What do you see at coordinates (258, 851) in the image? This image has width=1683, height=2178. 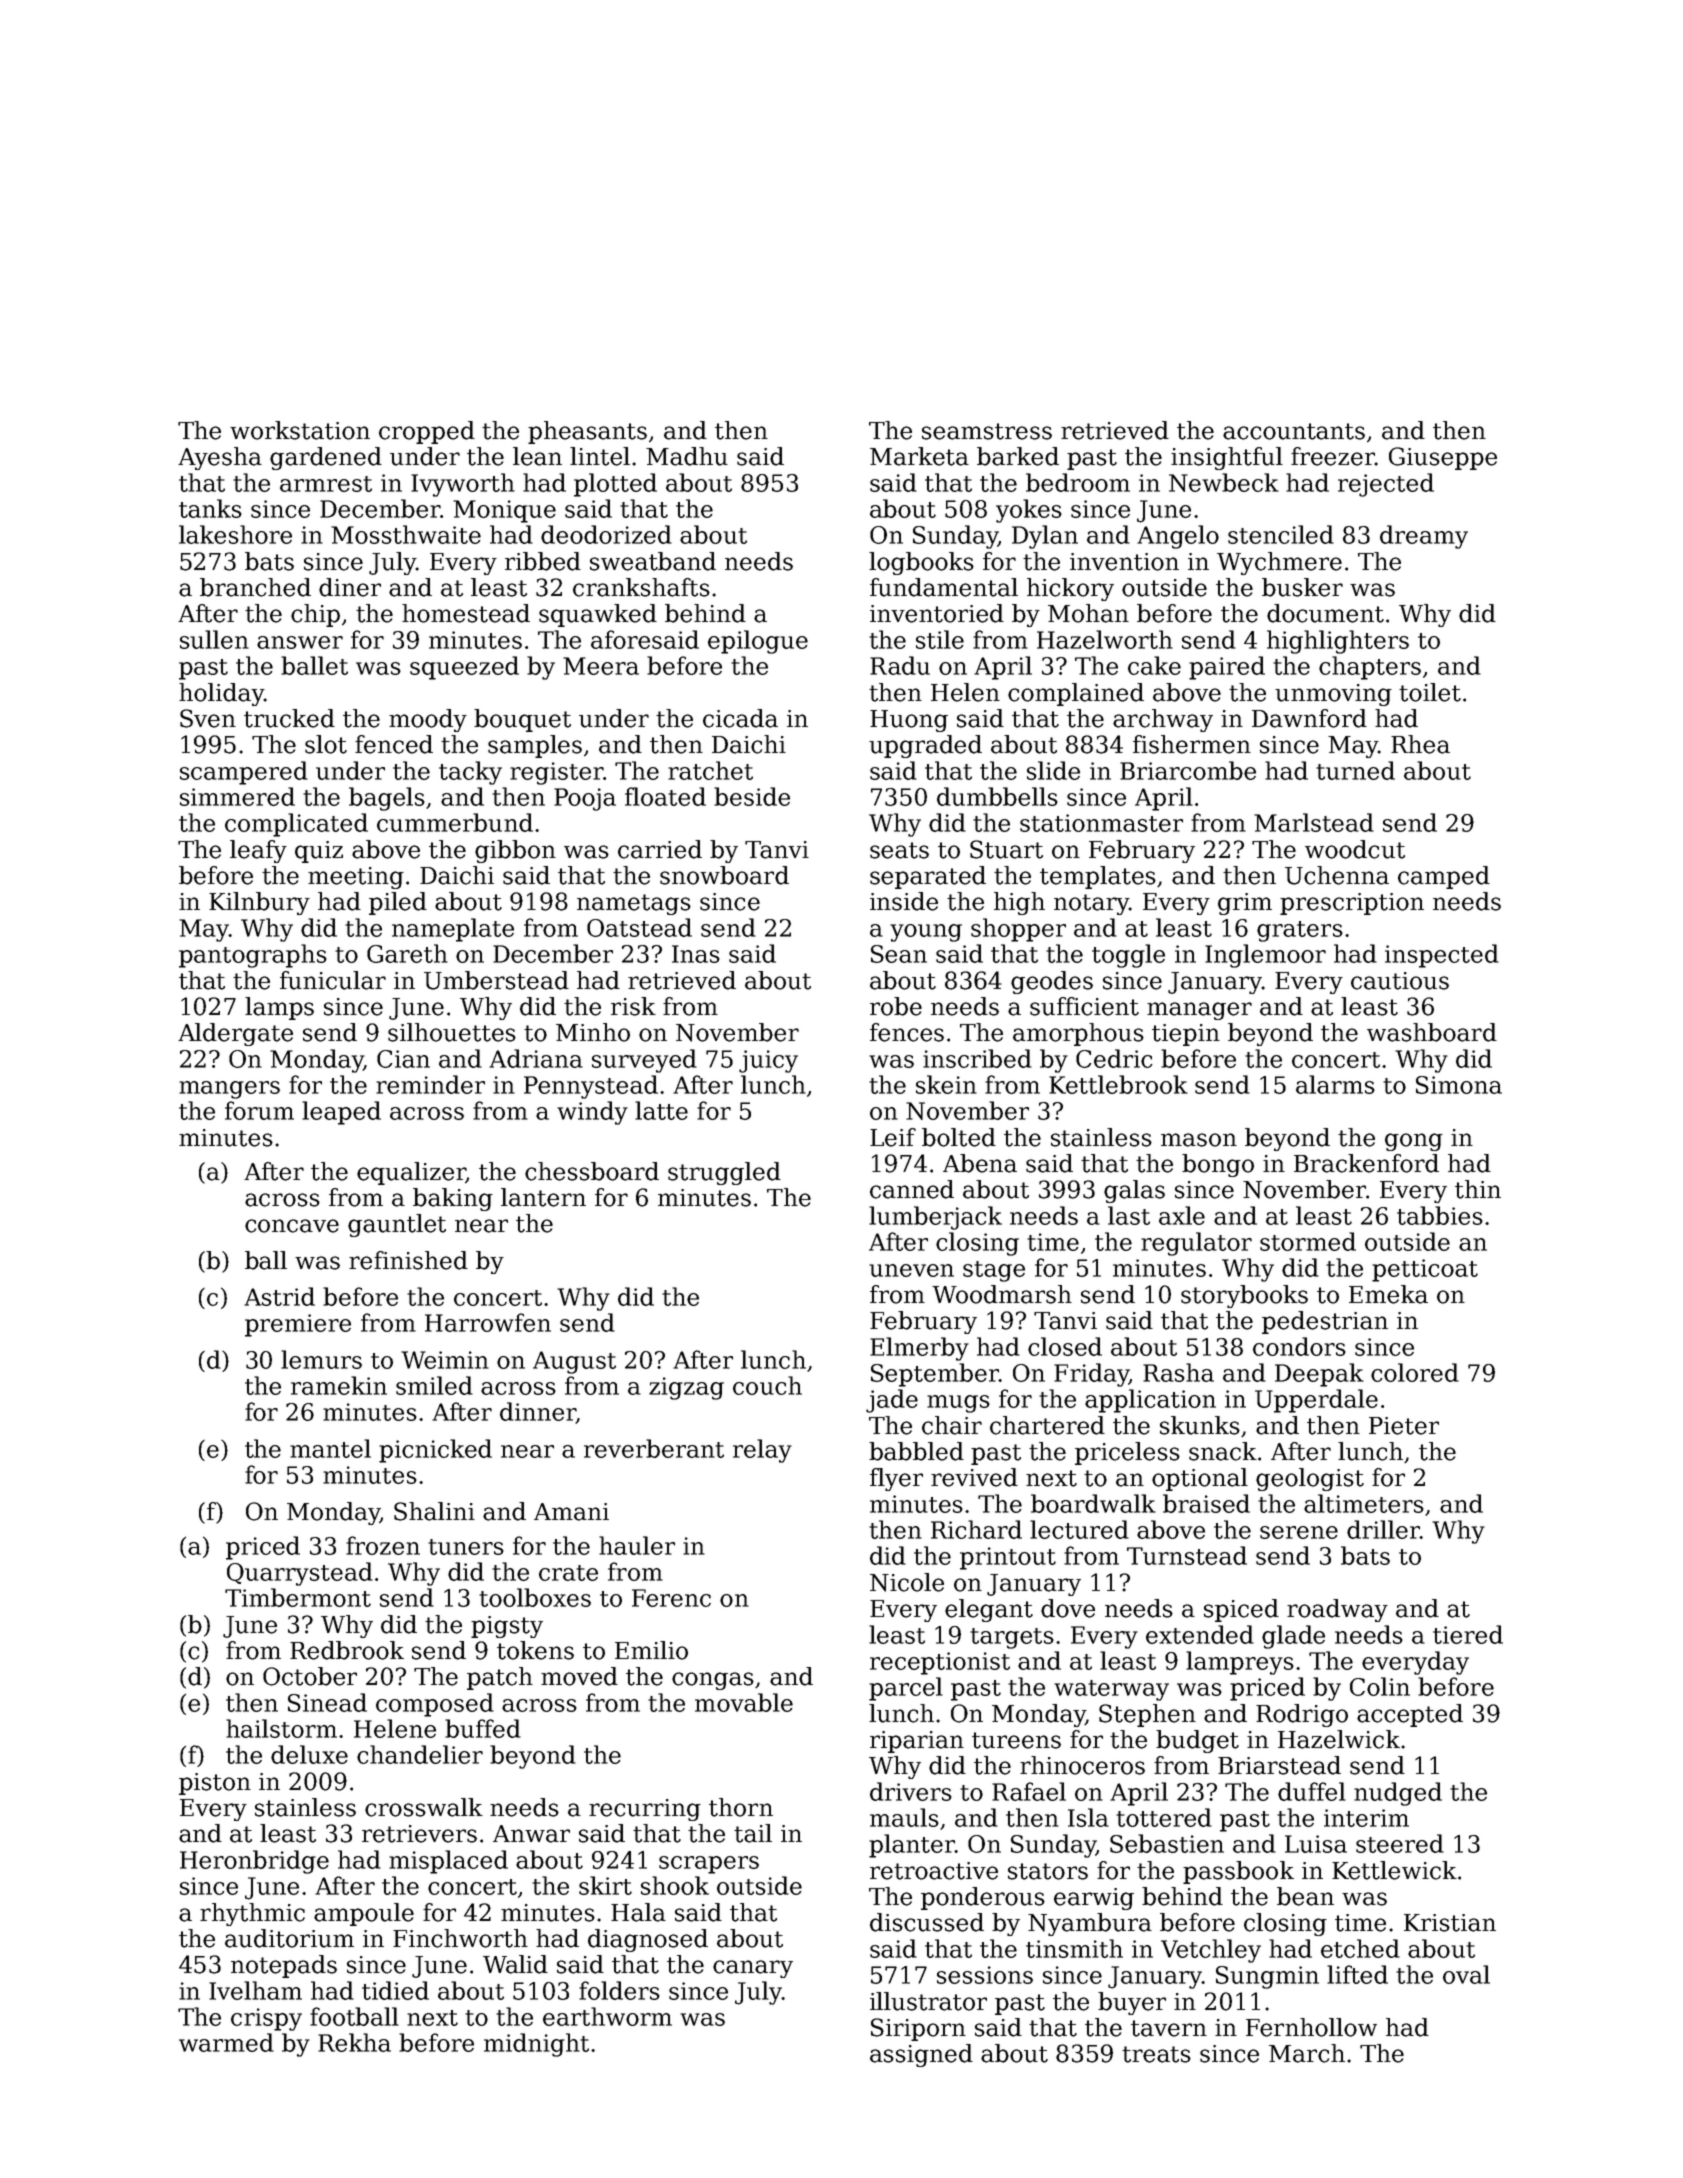 I see `leafy` at bounding box center [258, 851].
